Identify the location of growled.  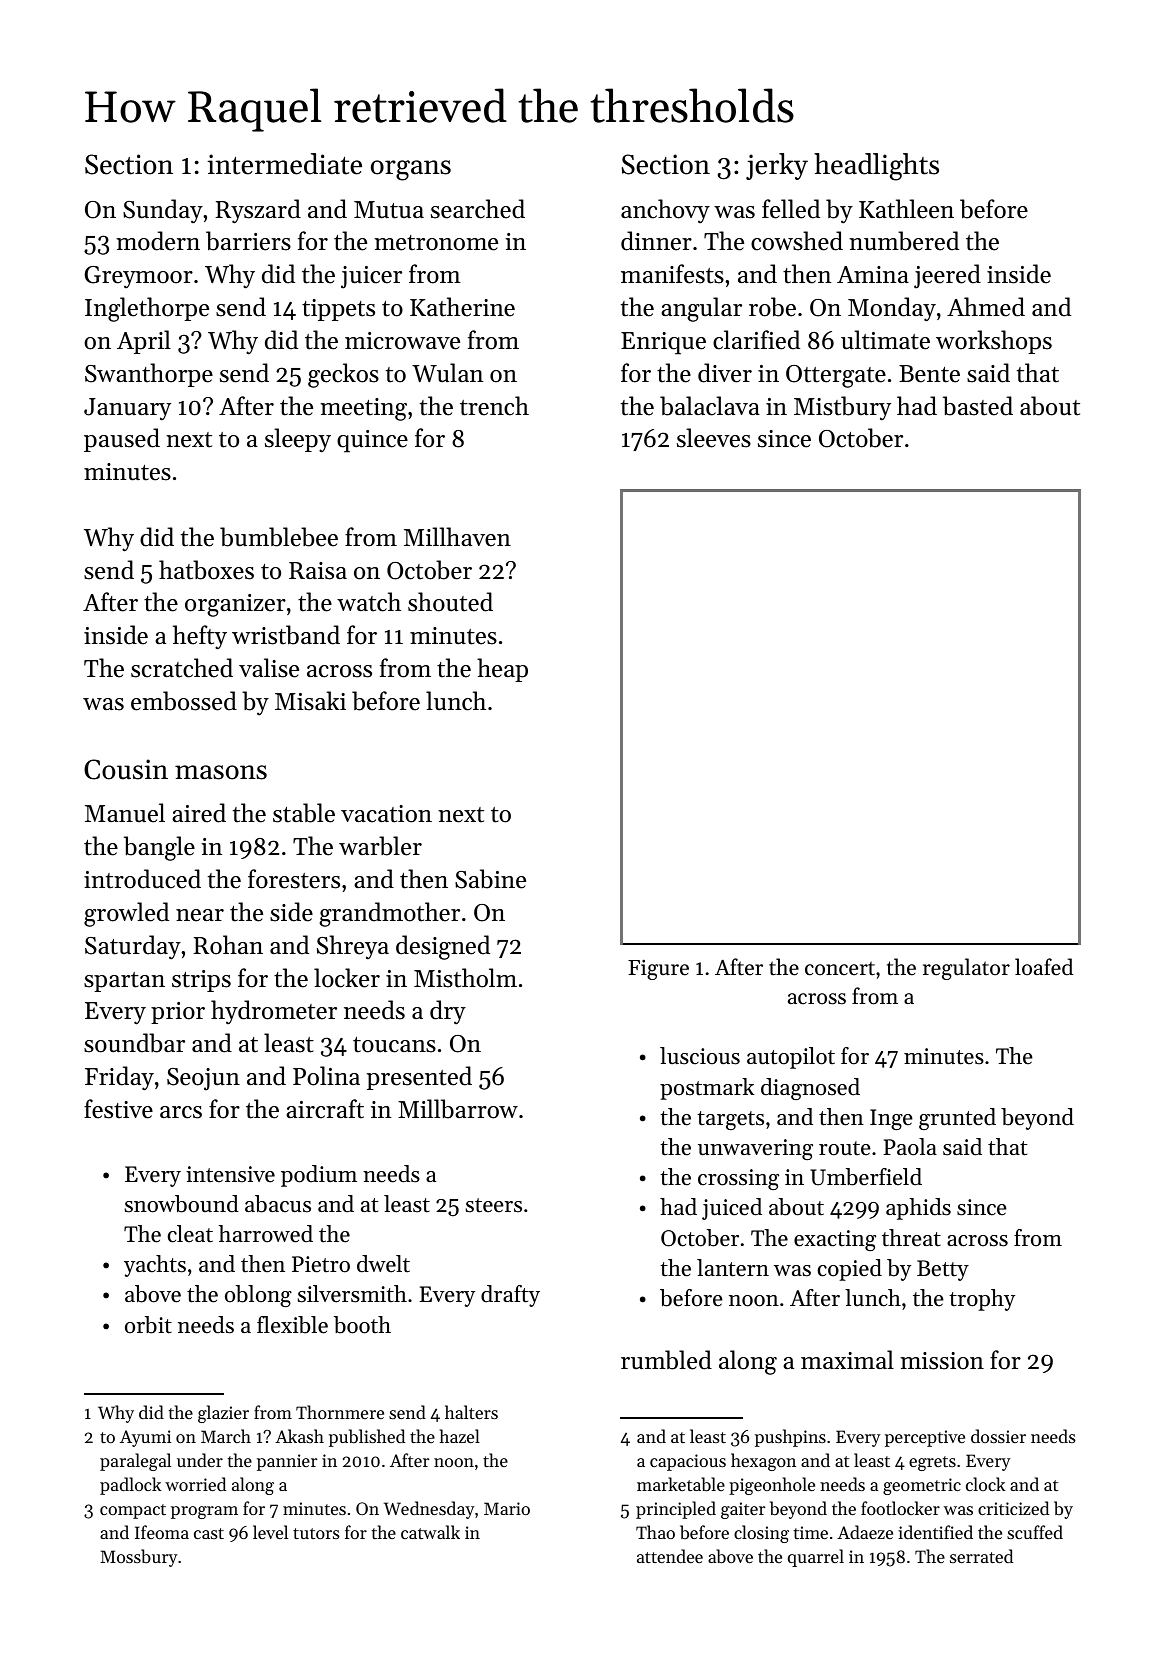
(126, 914).
